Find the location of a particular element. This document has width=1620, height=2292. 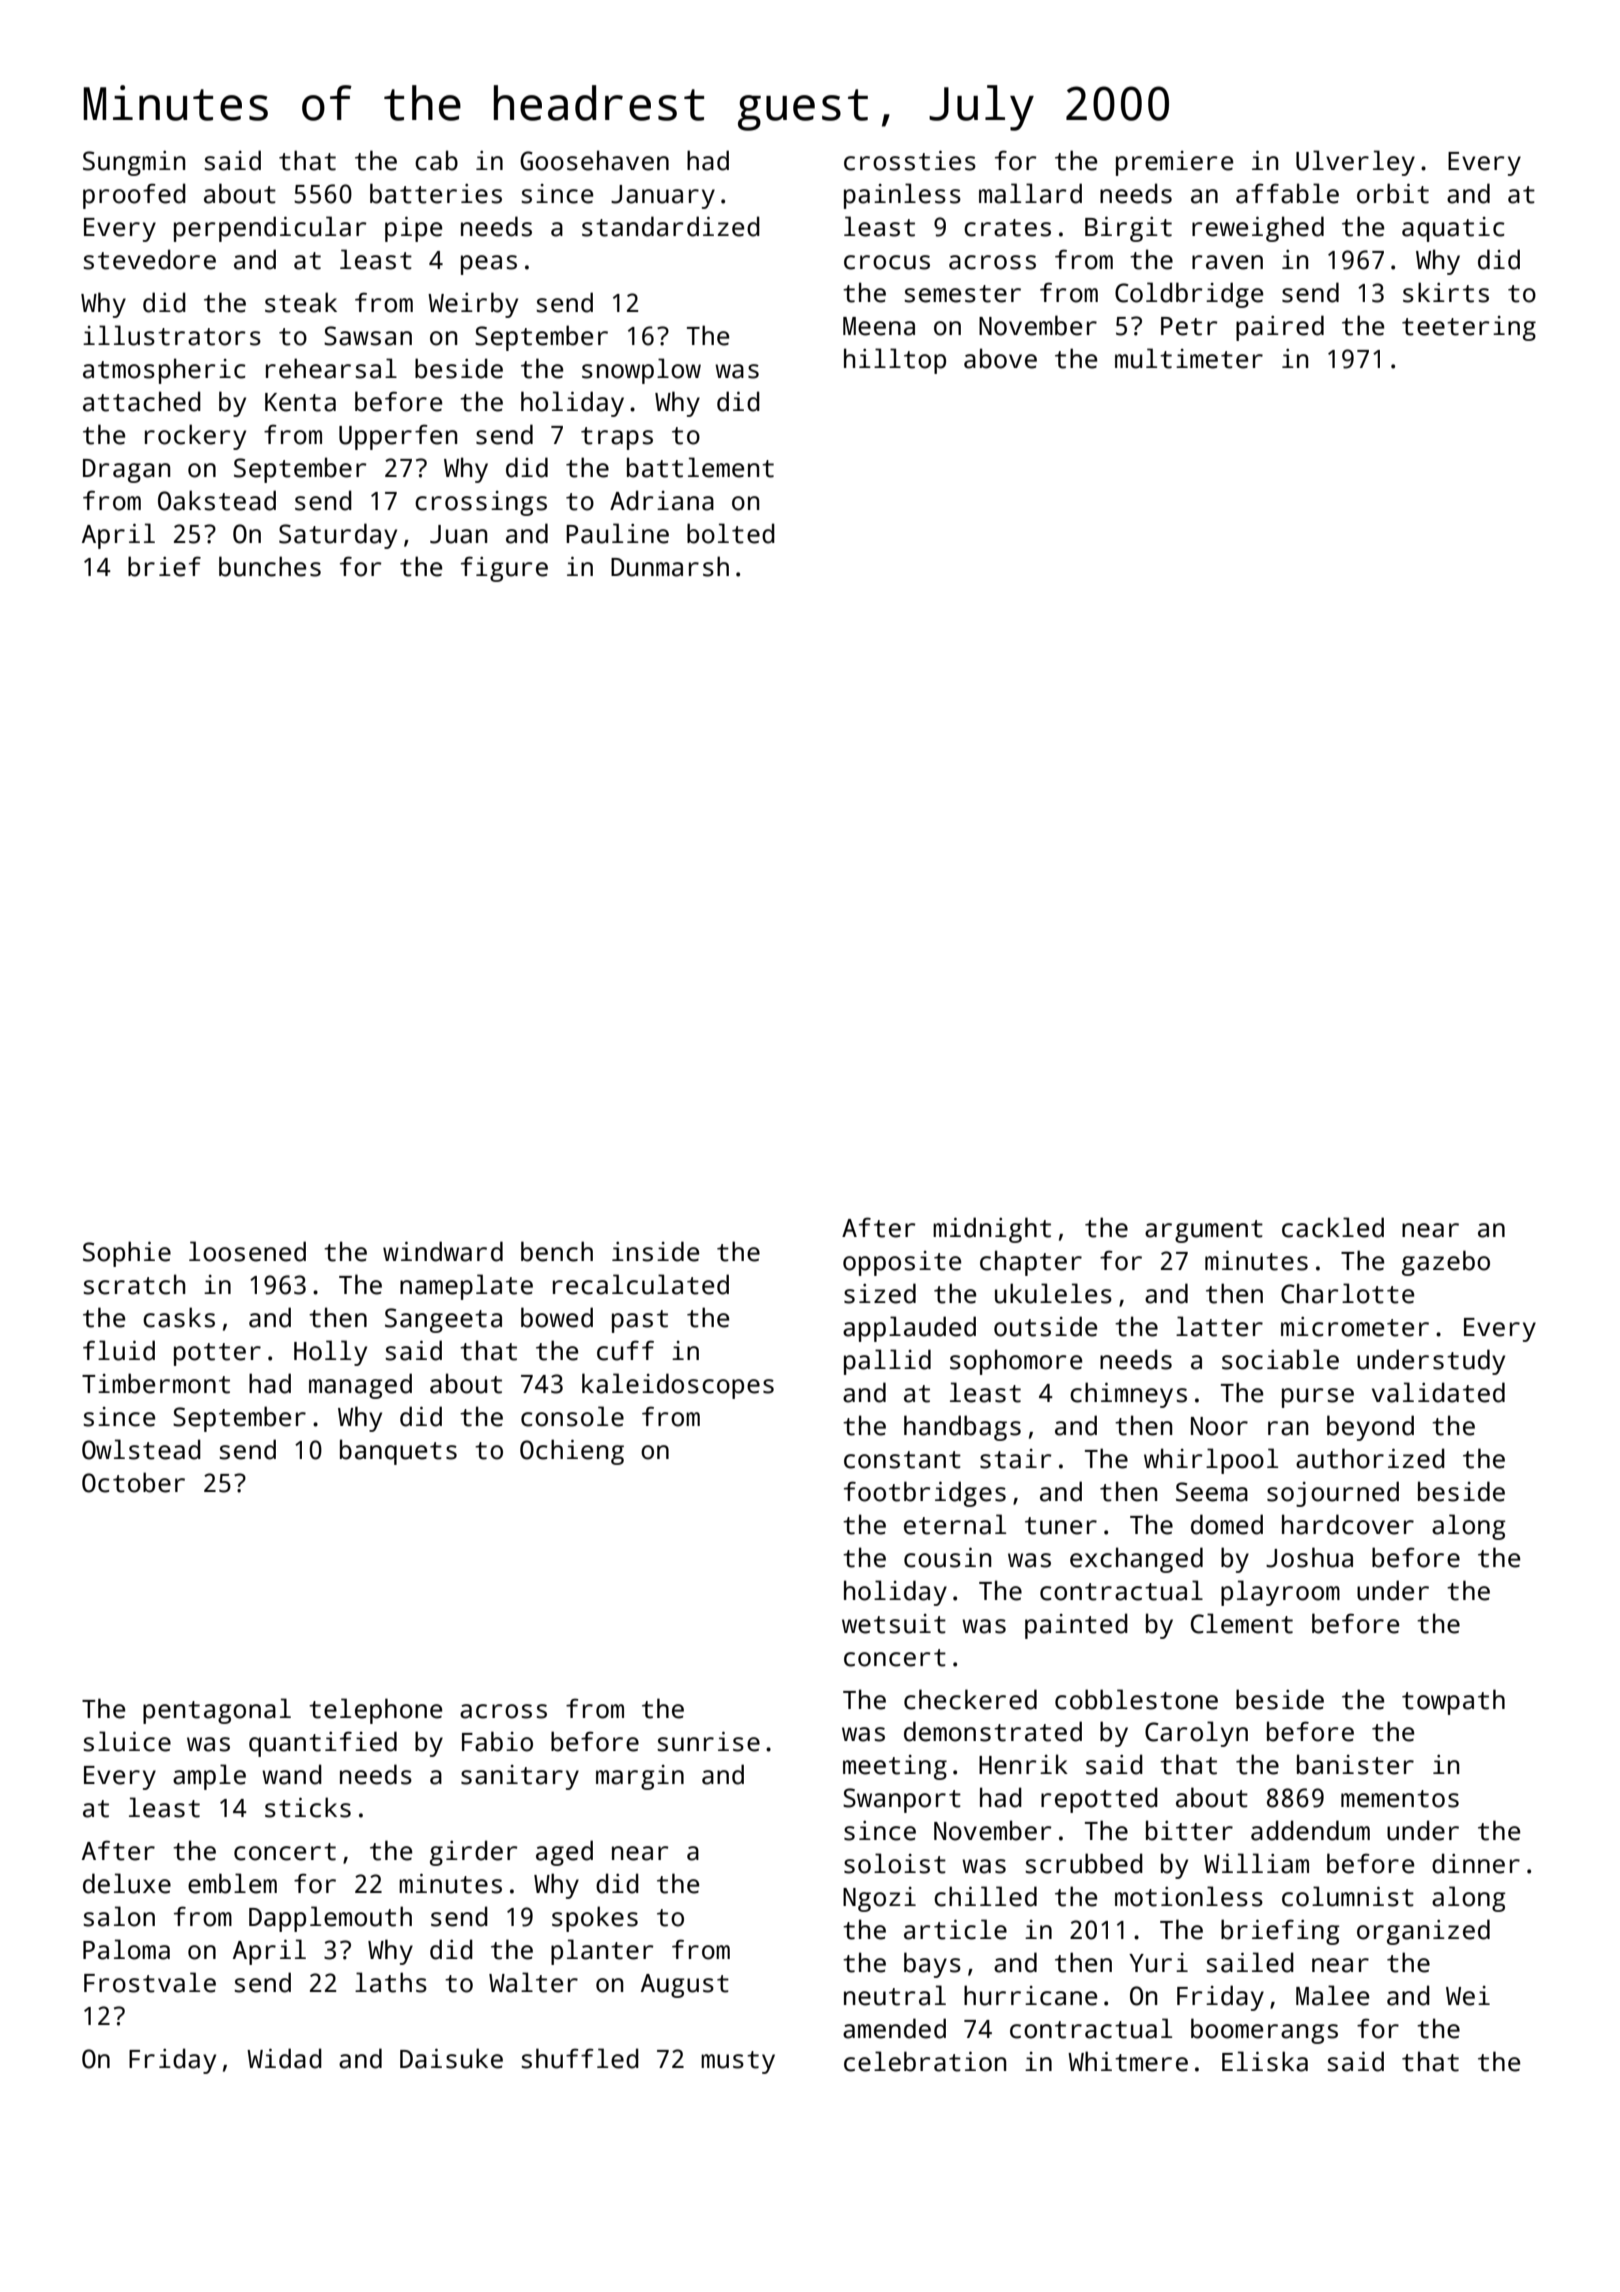

Goosehaven is located at coordinates (594, 160).
